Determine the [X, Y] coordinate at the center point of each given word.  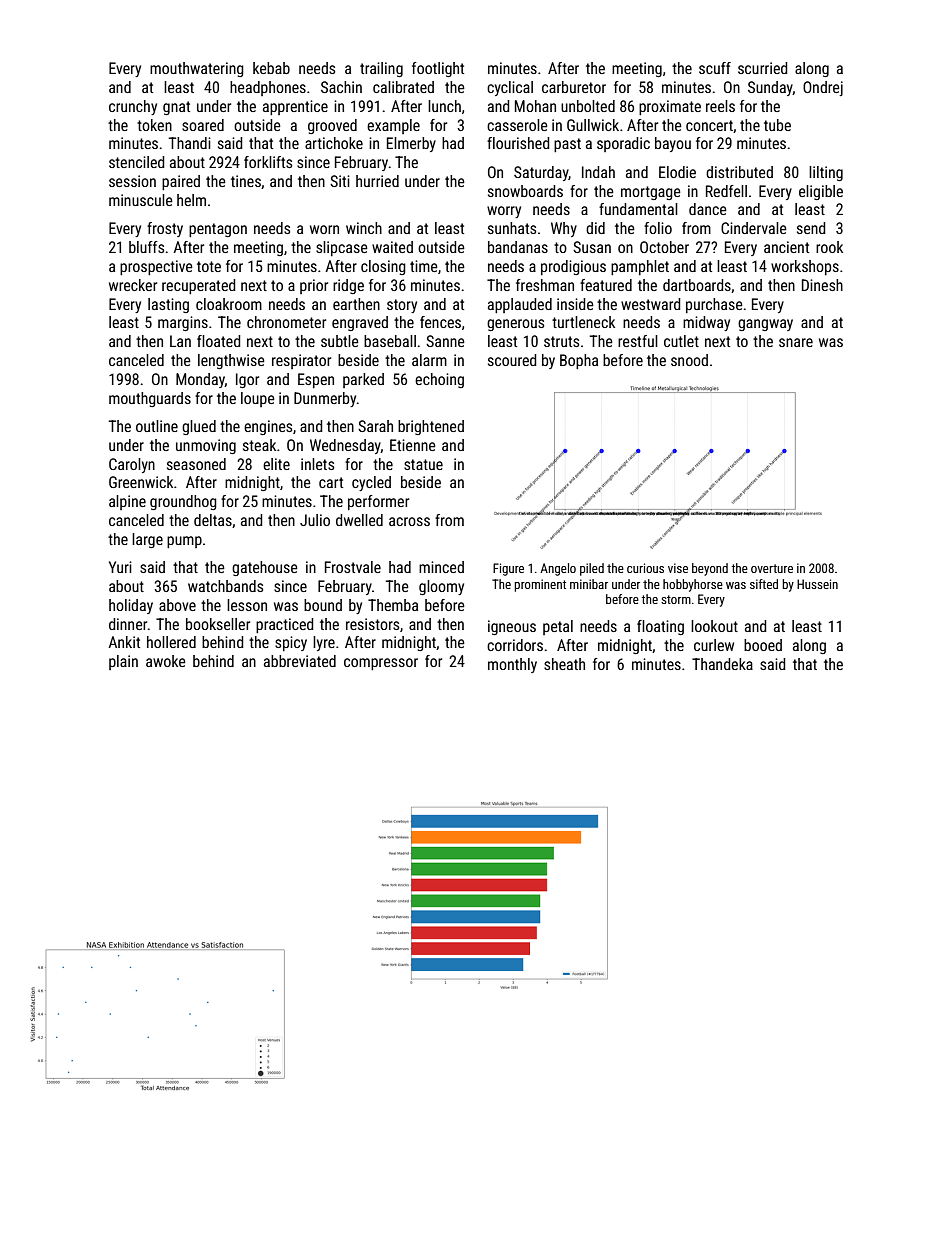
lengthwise [231, 361]
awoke [166, 661]
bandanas [518, 247]
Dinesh [822, 285]
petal [558, 627]
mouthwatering [197, 69]
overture [772, 568]
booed [763, 645]
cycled [371, 483]
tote [209, 266]
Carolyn [132, 465]
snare [796, 342]
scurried [762, 68]
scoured [512, 360]
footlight [438, 69]
